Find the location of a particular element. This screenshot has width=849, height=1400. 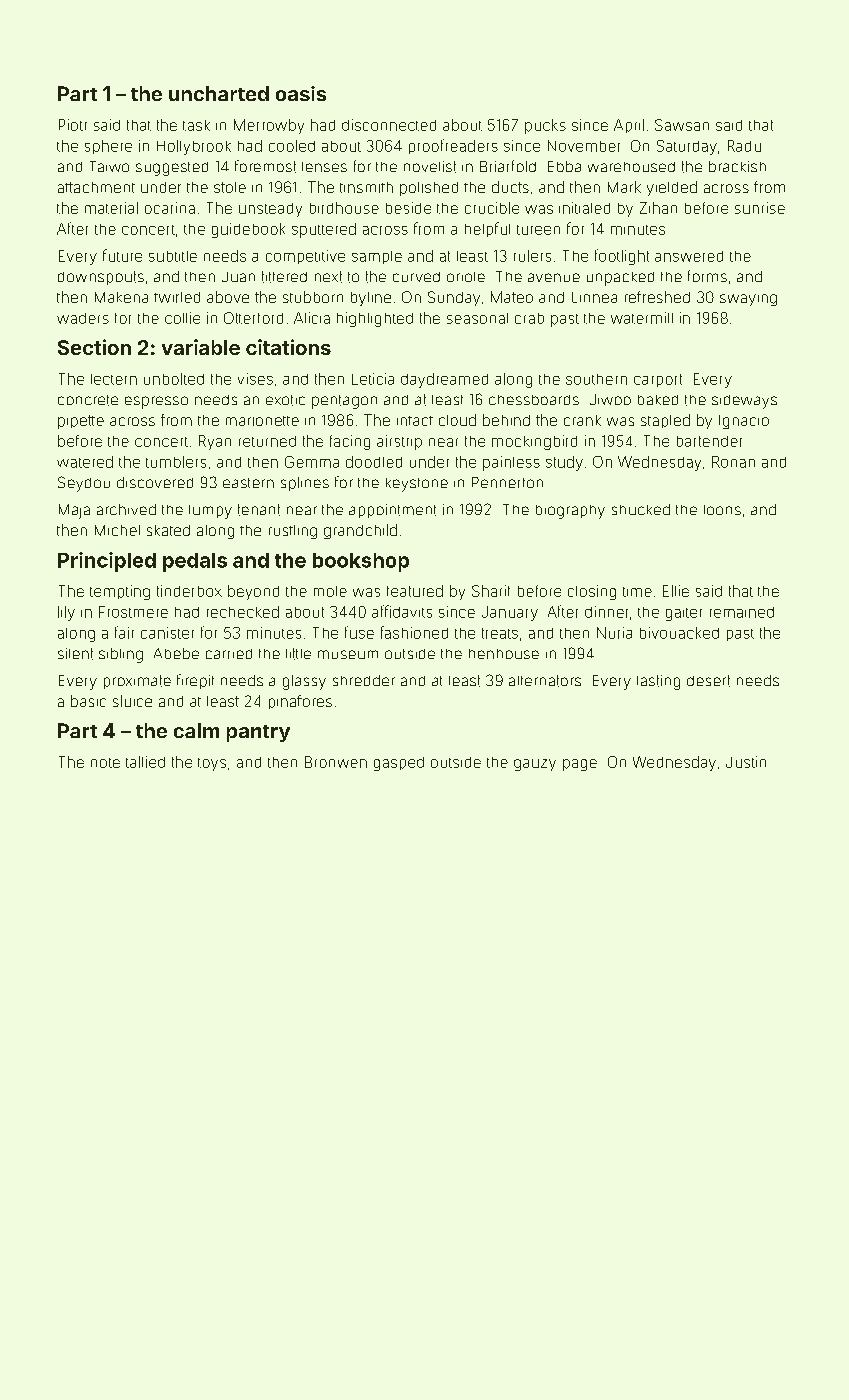

gauzy is located at coordinates (535, 765).
